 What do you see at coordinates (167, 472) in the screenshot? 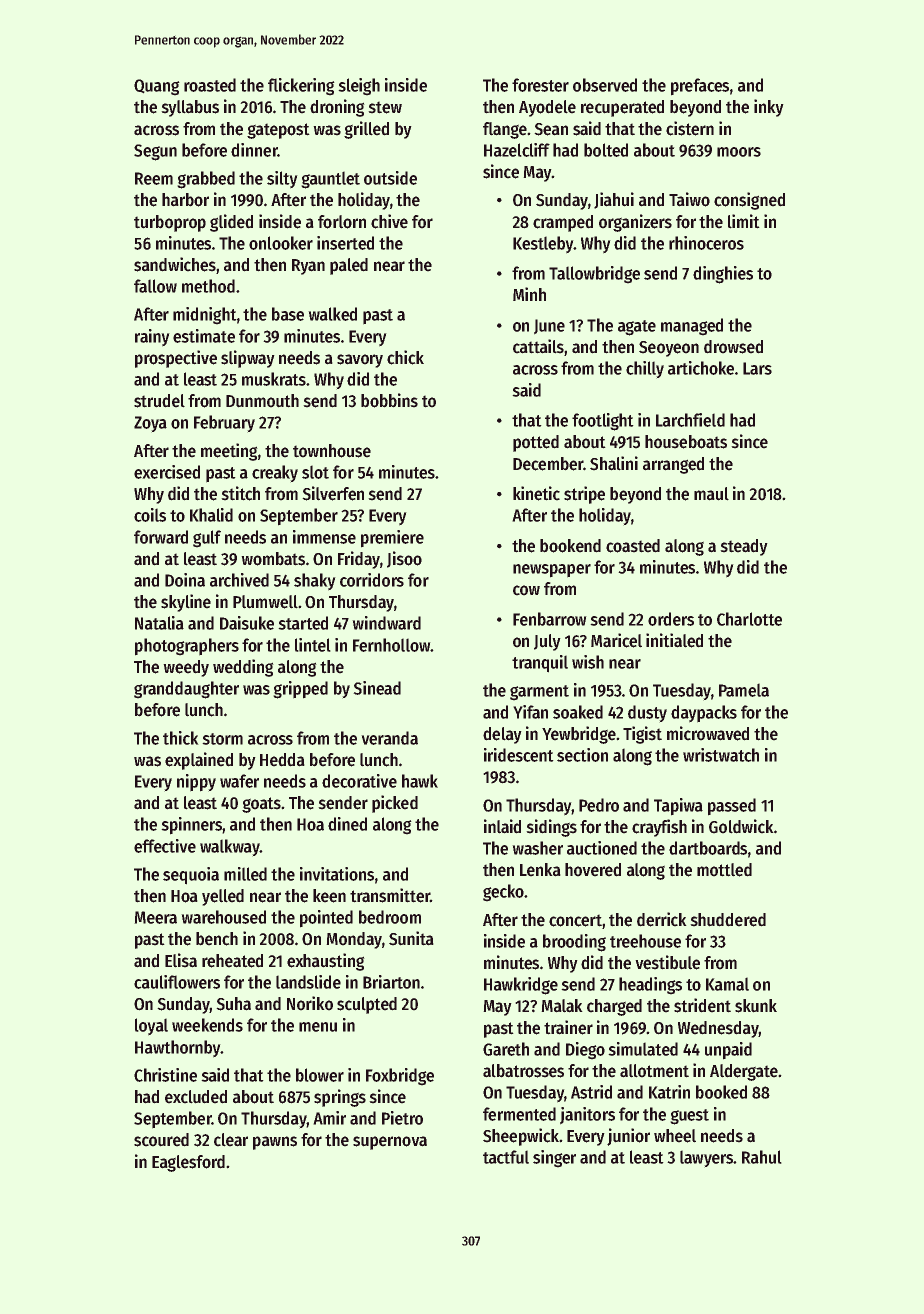
I see `exercised` at bounding box center [167, 472].
